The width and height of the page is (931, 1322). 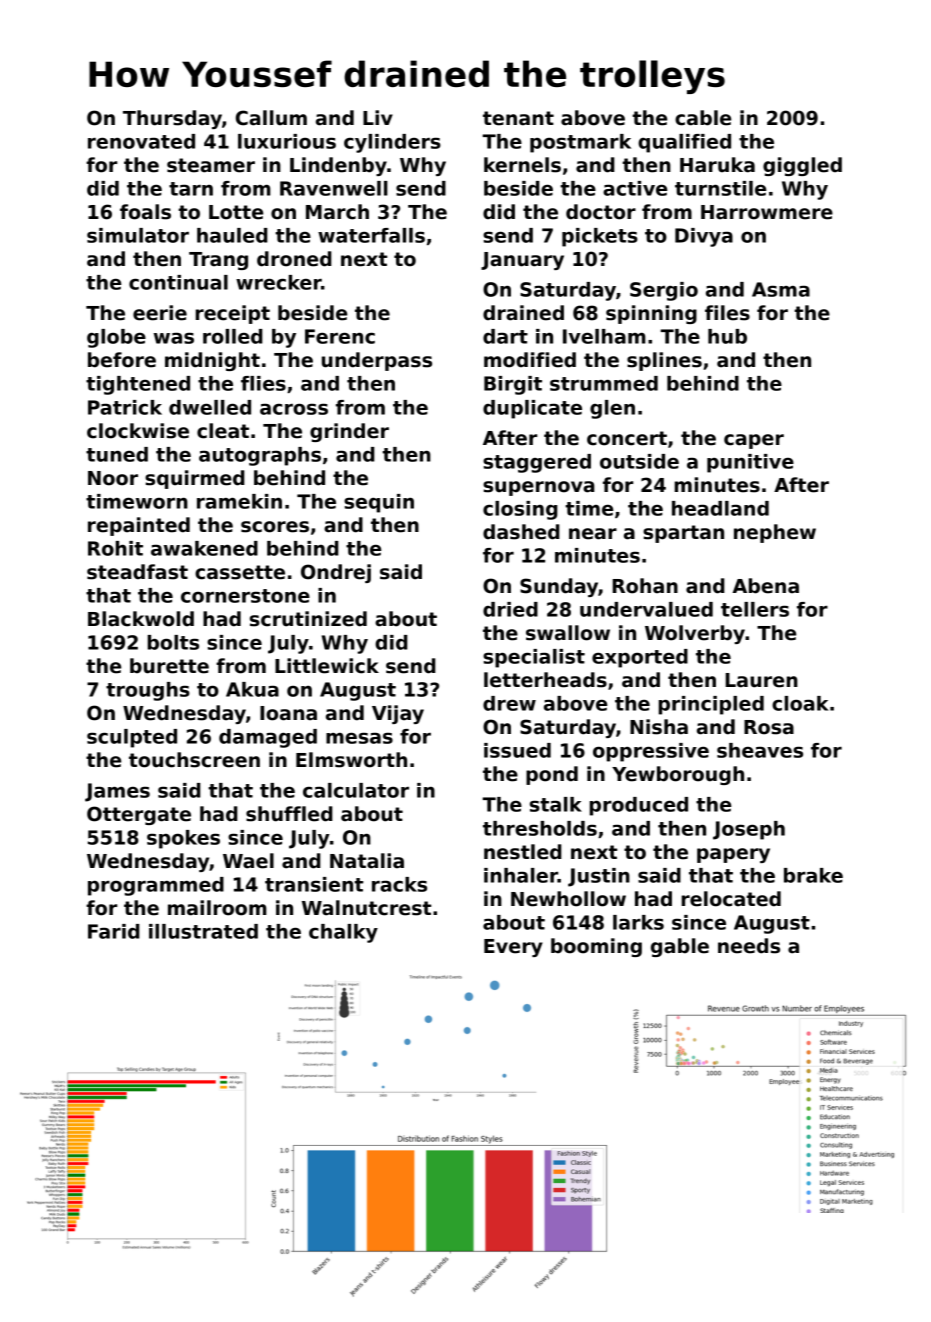 What do you see at coordinates (600, 237) in the page?
I see `pickets` at bounding box center [600, 237].
